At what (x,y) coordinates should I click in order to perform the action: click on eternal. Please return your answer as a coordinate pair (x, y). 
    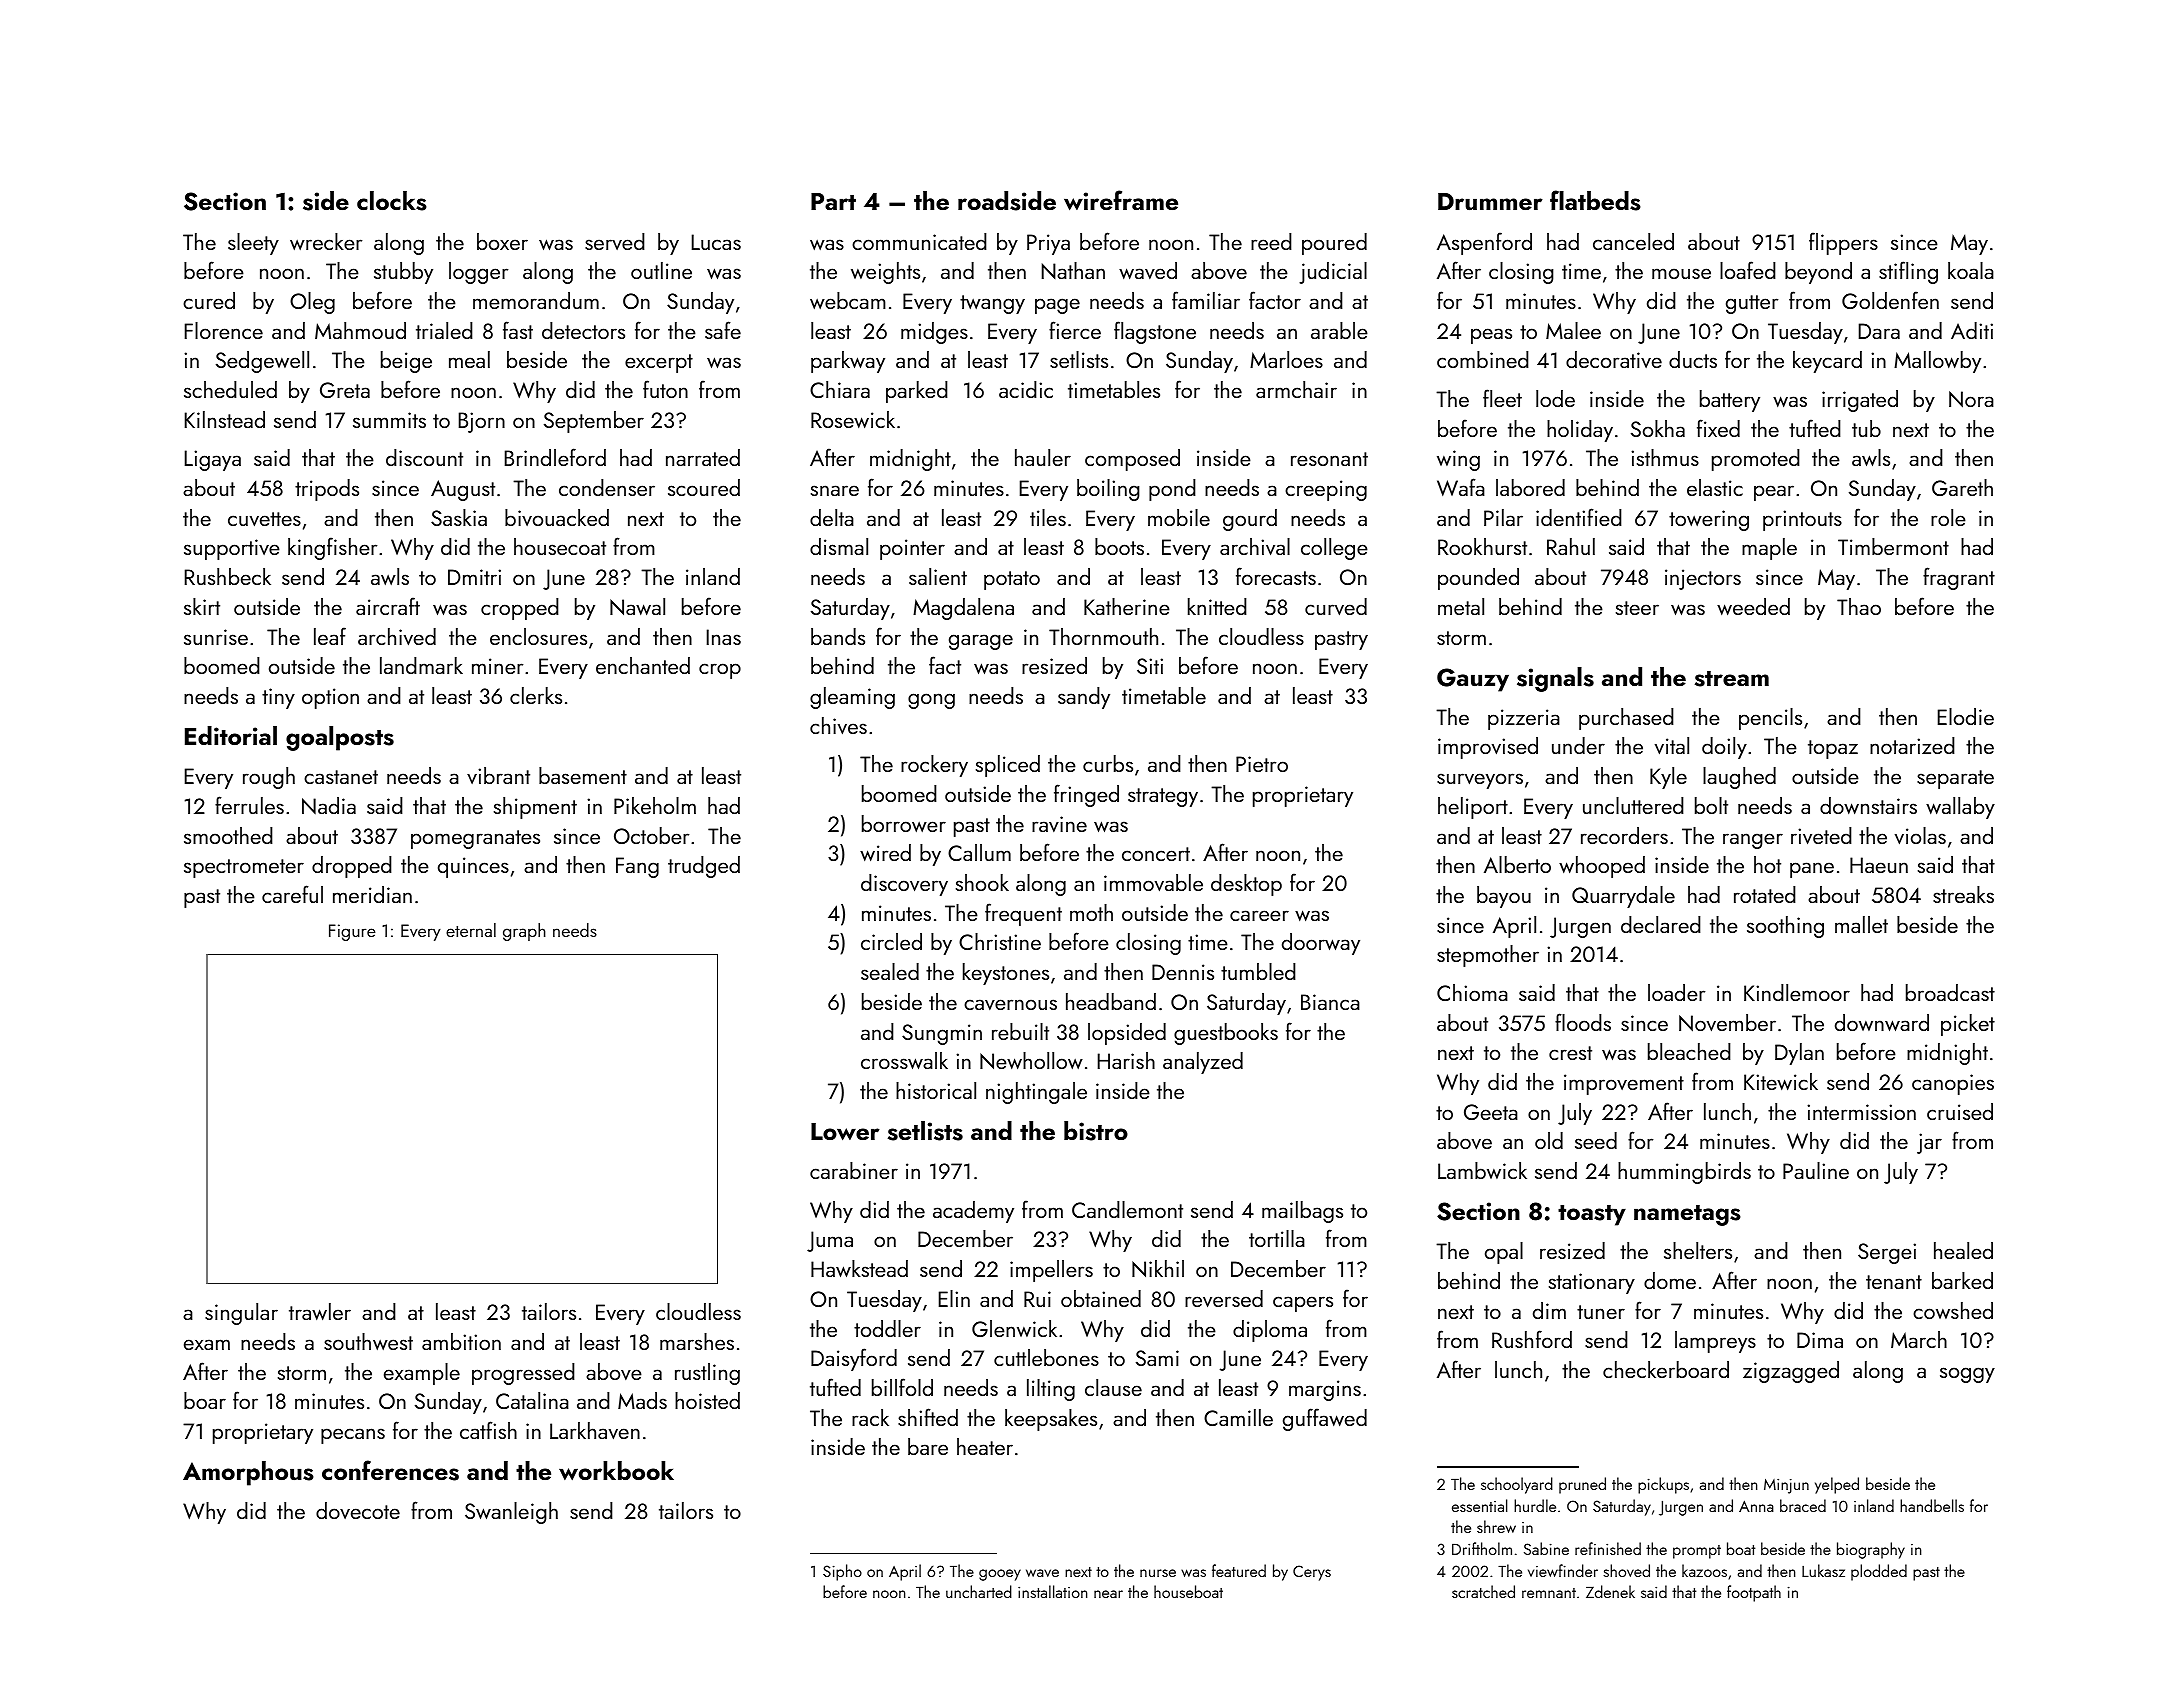
    Looking at the image, I should click on (471, 930).
